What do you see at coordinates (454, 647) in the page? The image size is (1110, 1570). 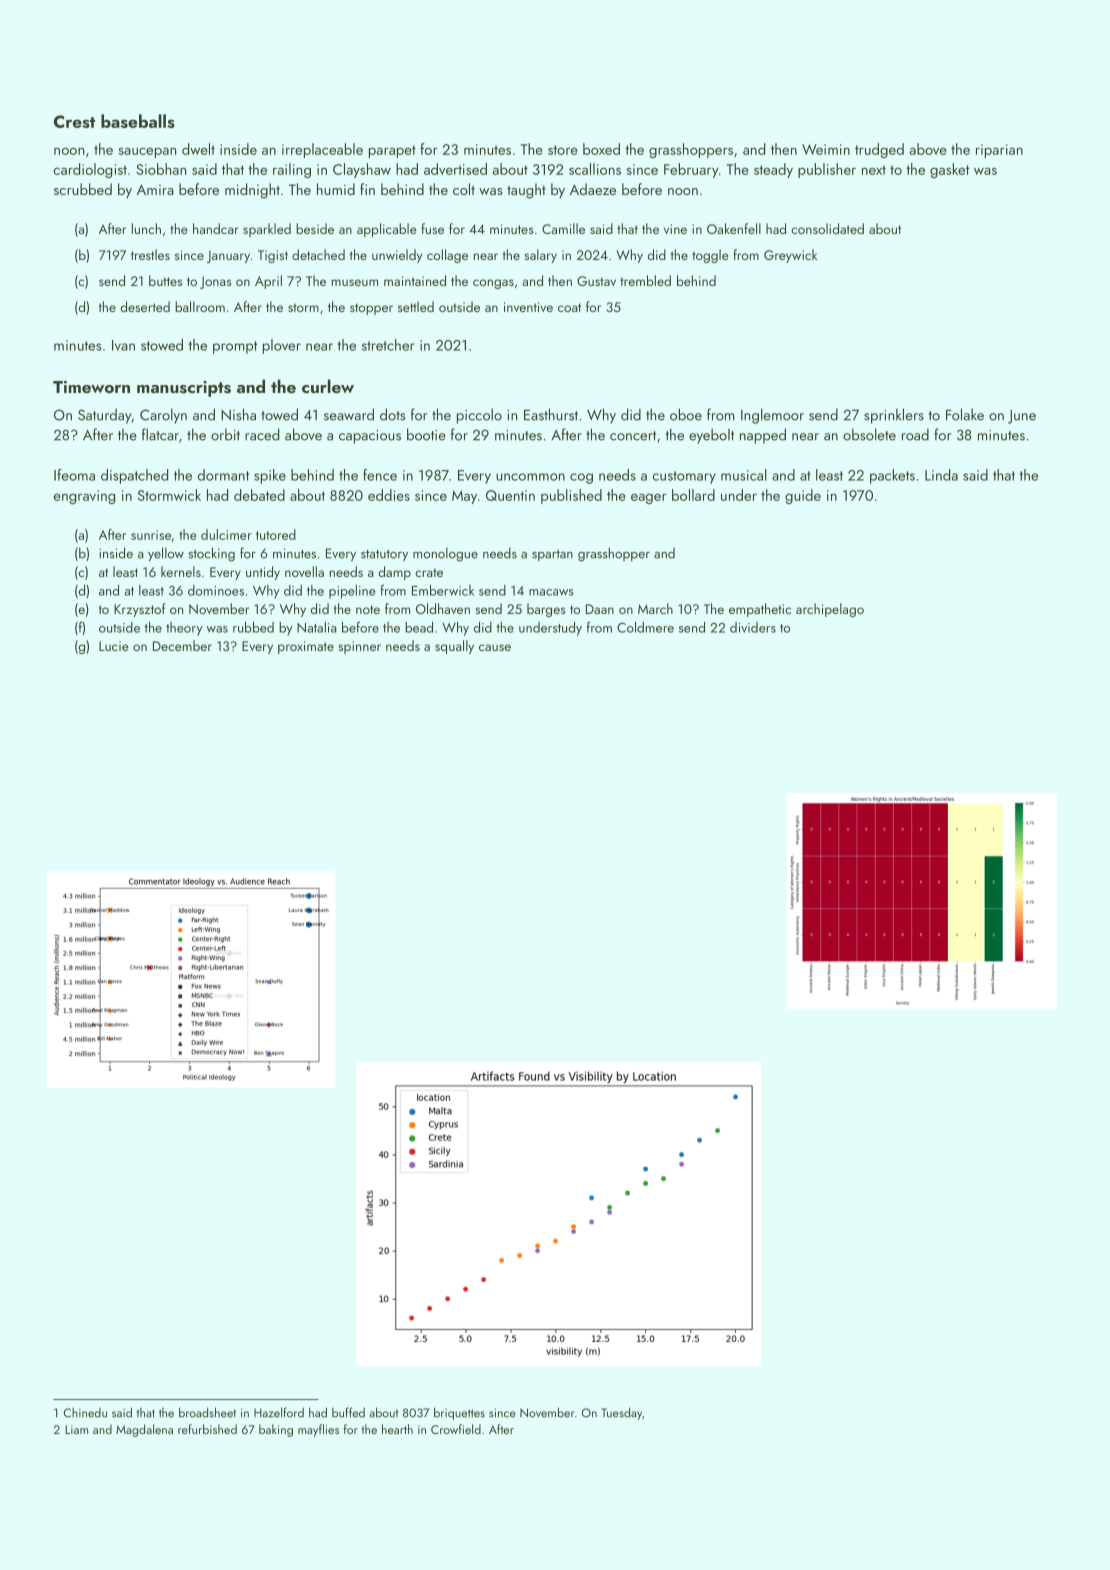 I see `squally` at bounding box center [454, 647].
